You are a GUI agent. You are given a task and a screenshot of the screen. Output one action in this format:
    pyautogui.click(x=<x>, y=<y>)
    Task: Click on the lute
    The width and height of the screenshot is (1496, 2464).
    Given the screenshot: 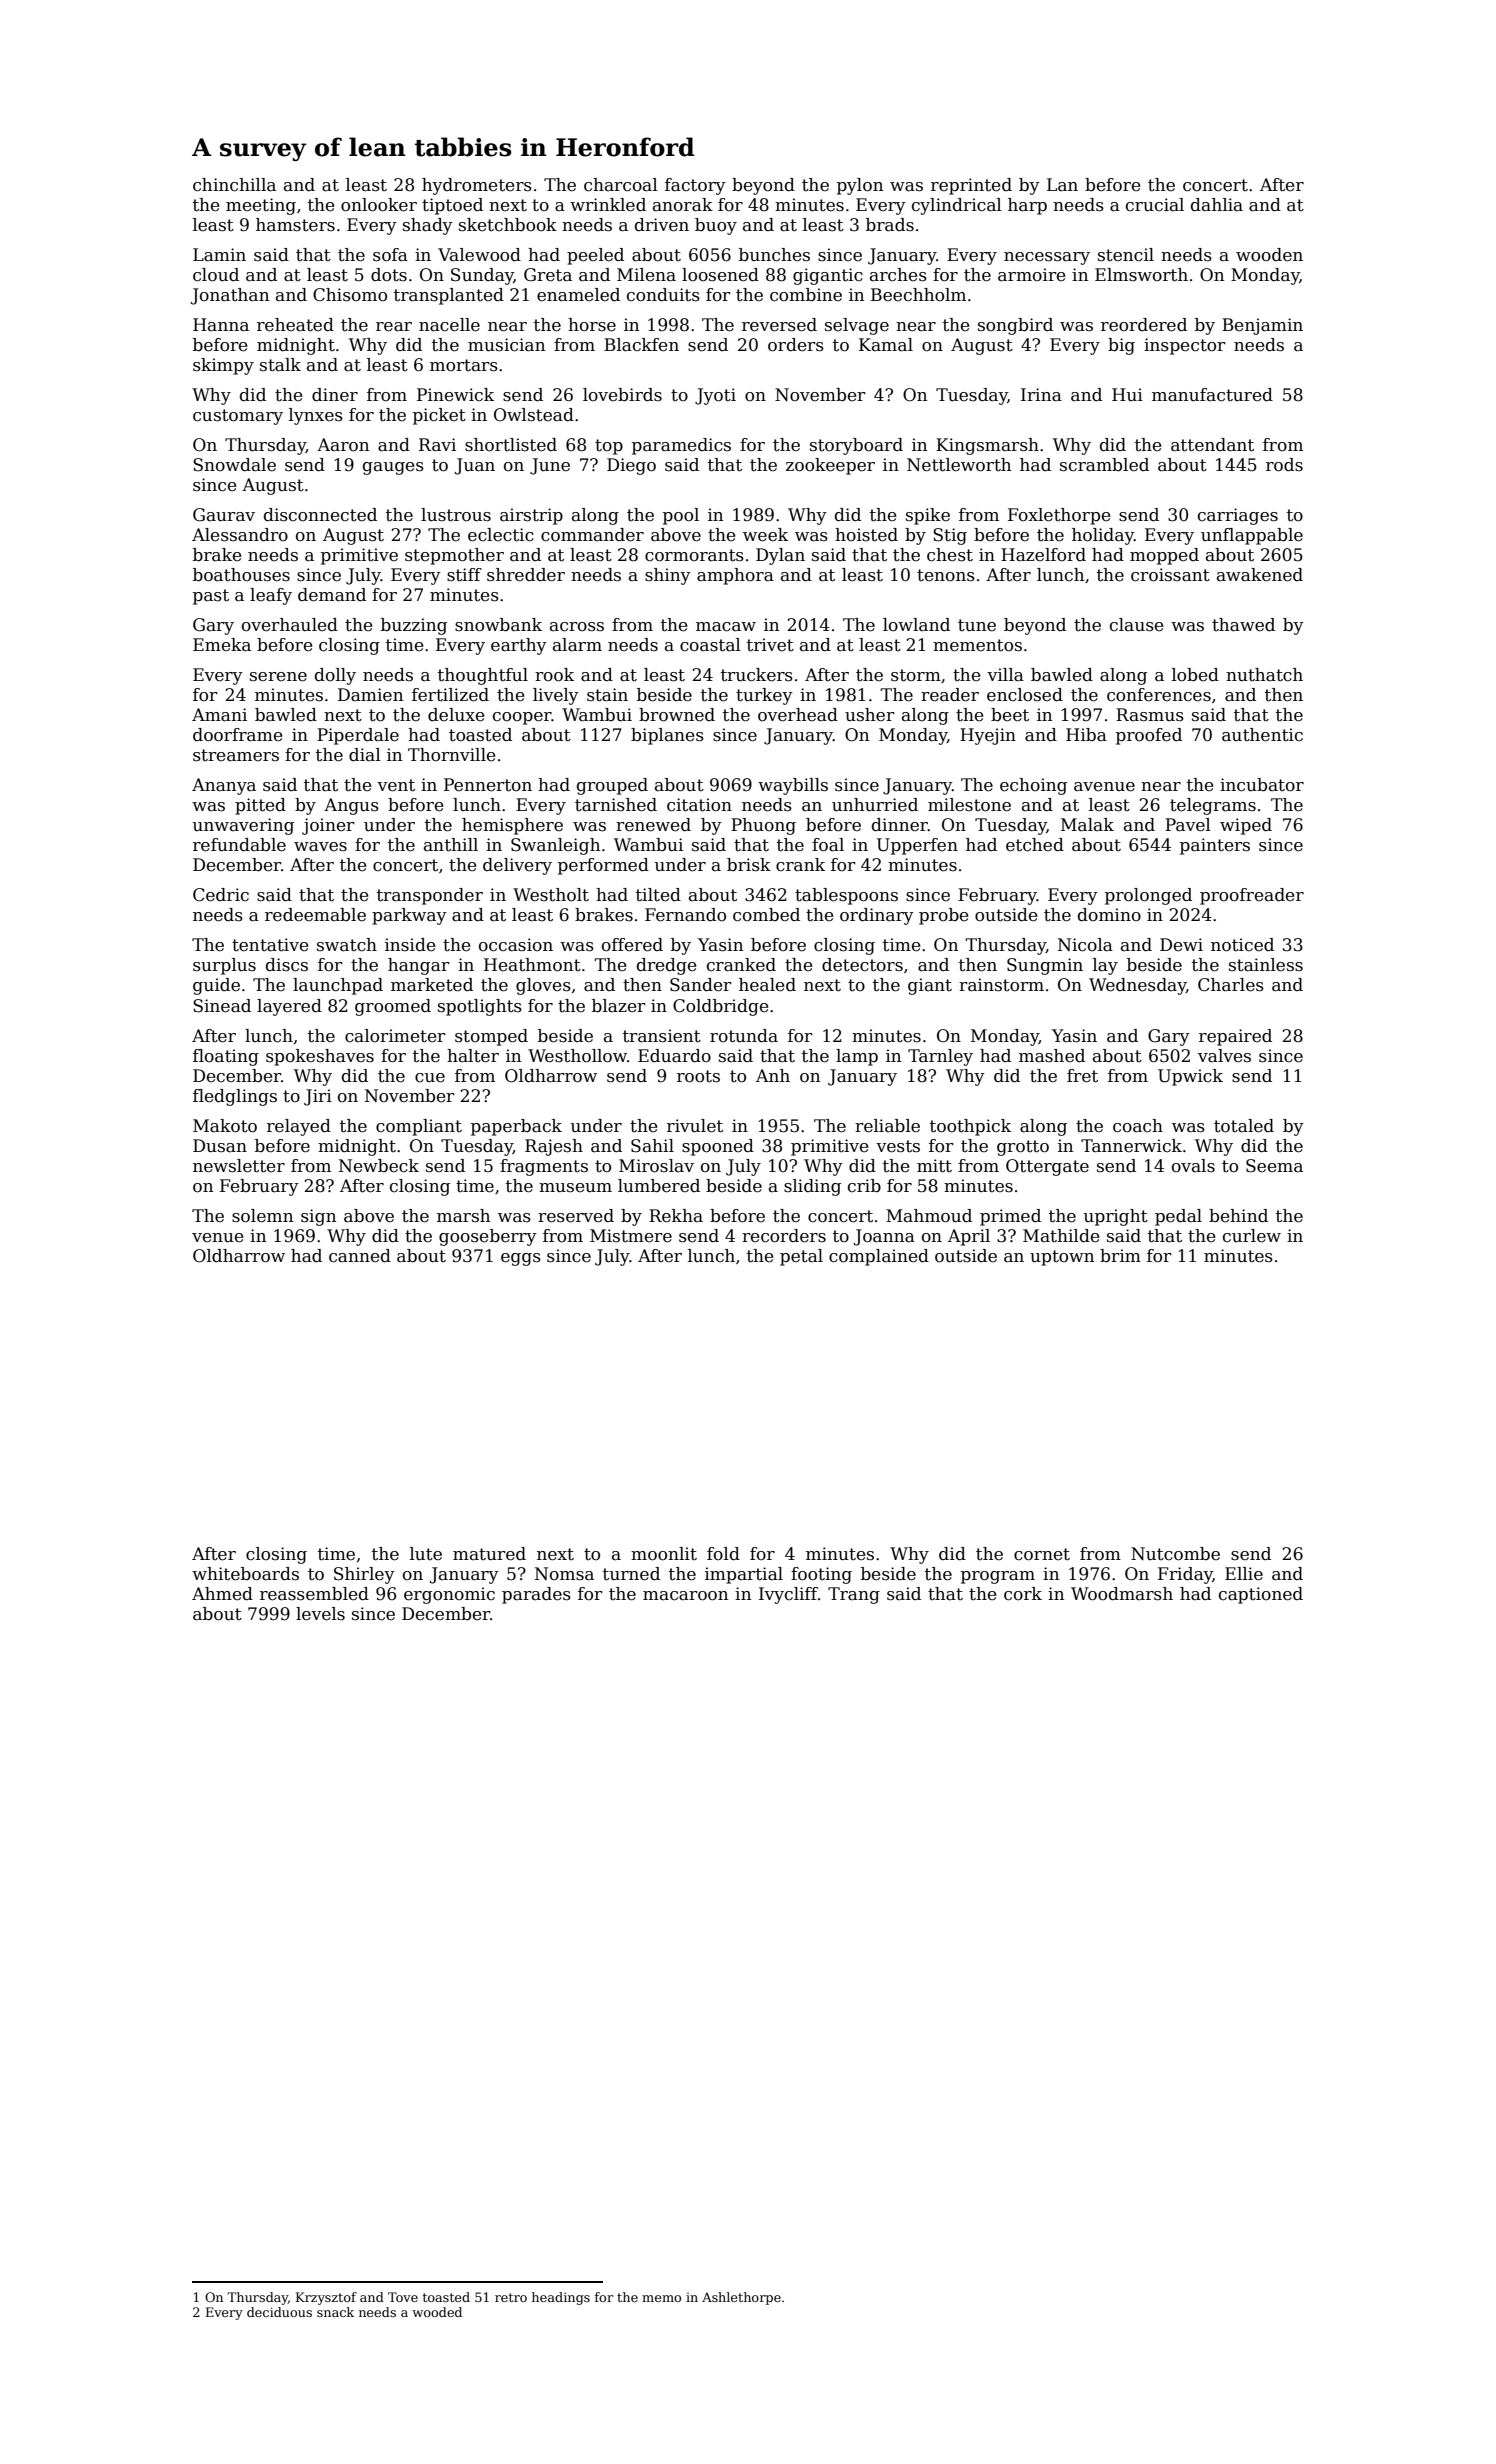 What is the action you would take?
    pyautogui.click(x=426, y=1554)
